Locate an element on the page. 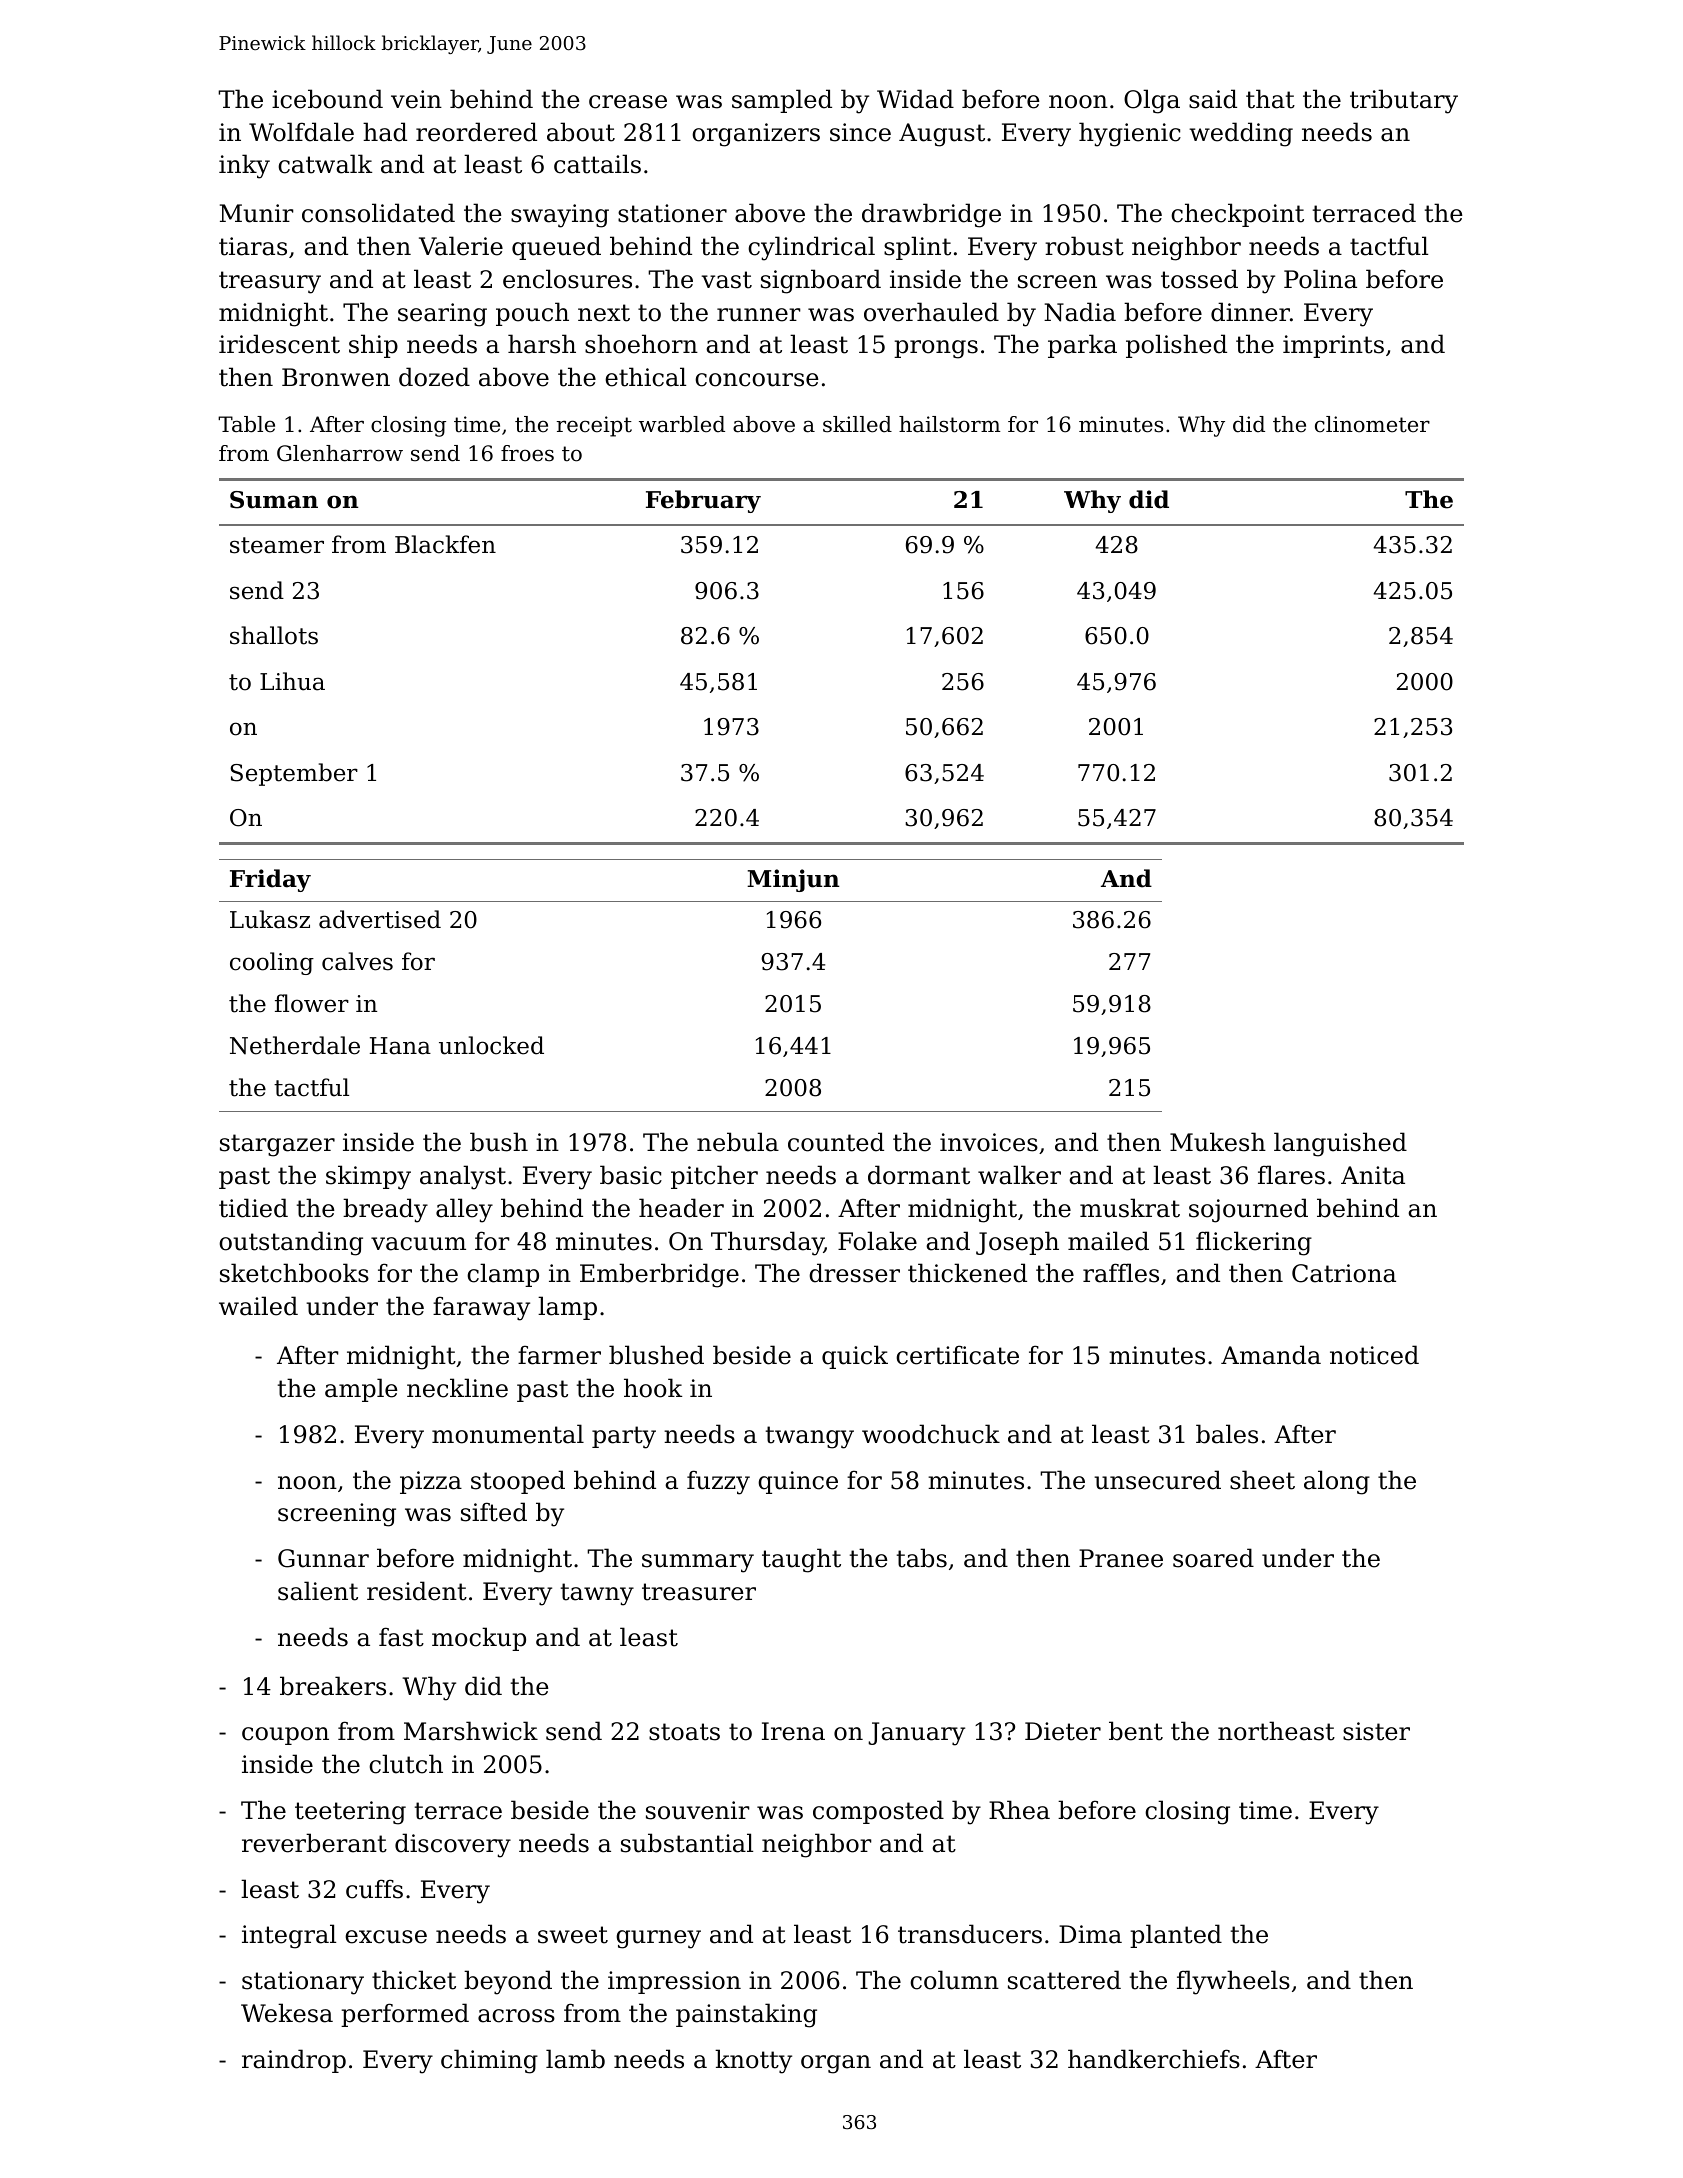 This document has width=1683, height=2178. Anita is located at coordinates (1373, 1175).
